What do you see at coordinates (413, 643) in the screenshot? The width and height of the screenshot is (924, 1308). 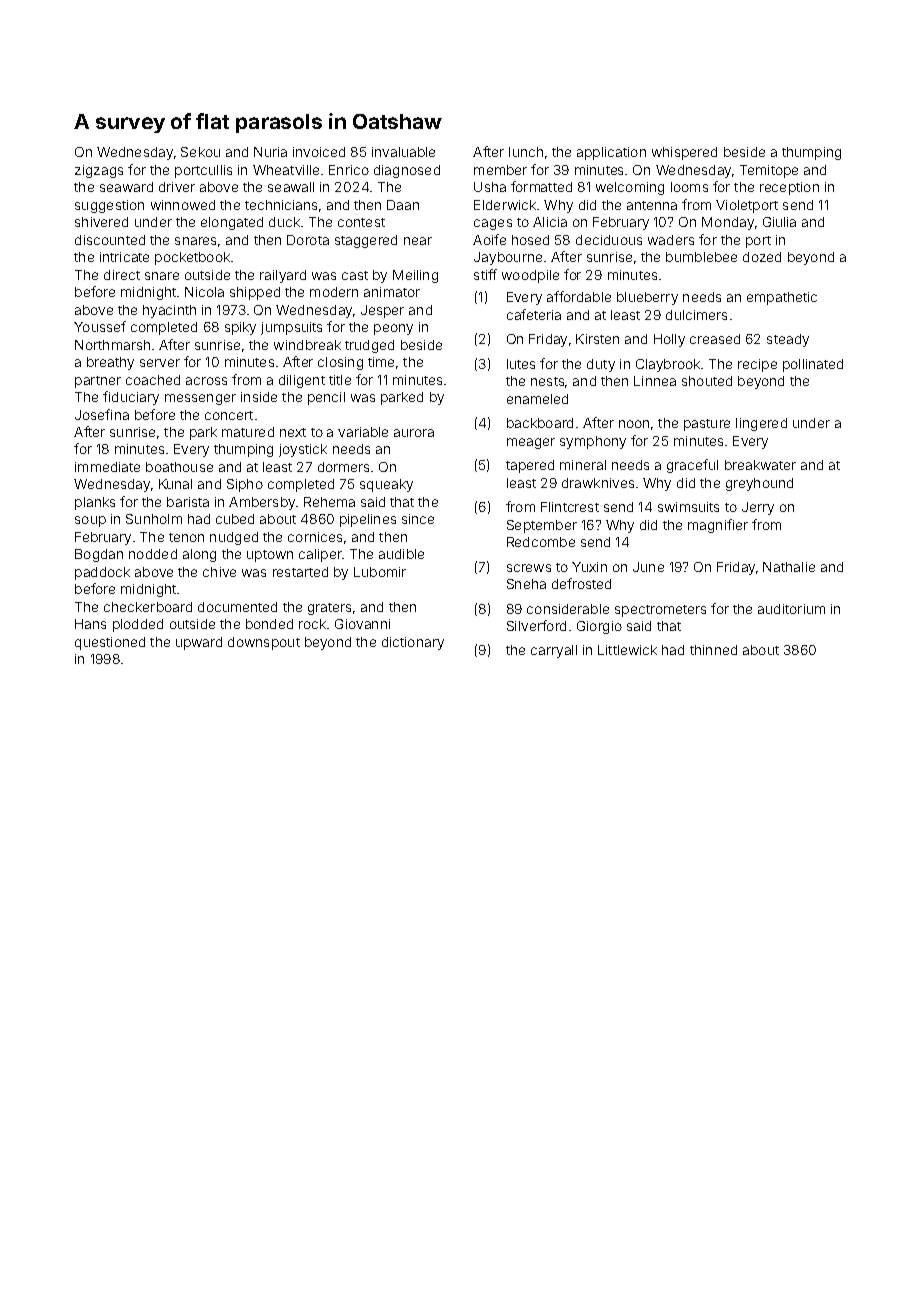 I see `dictionary` at bounding box center [413, 643].
